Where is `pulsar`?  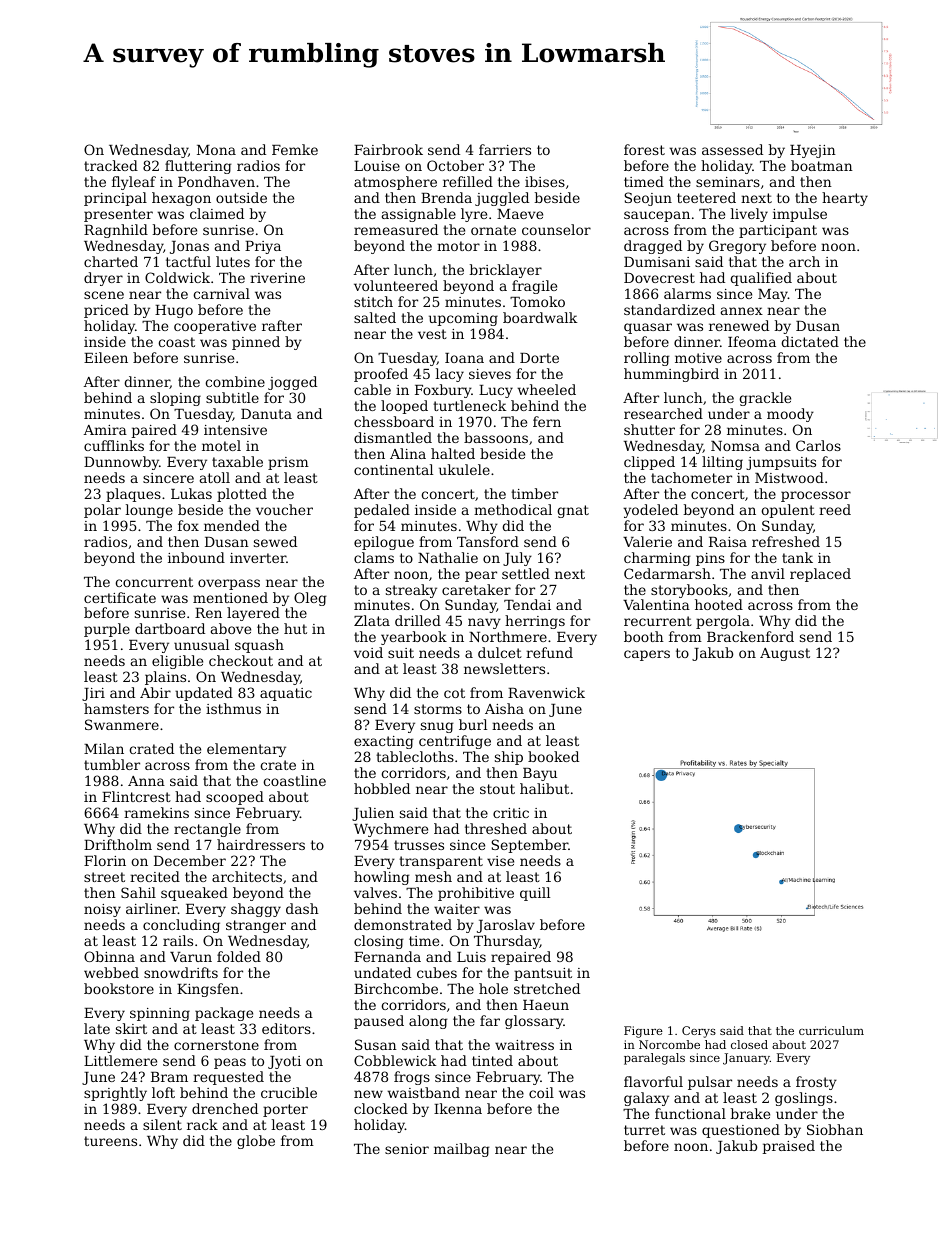 pulsar is located at coordinates (710, 1083).
